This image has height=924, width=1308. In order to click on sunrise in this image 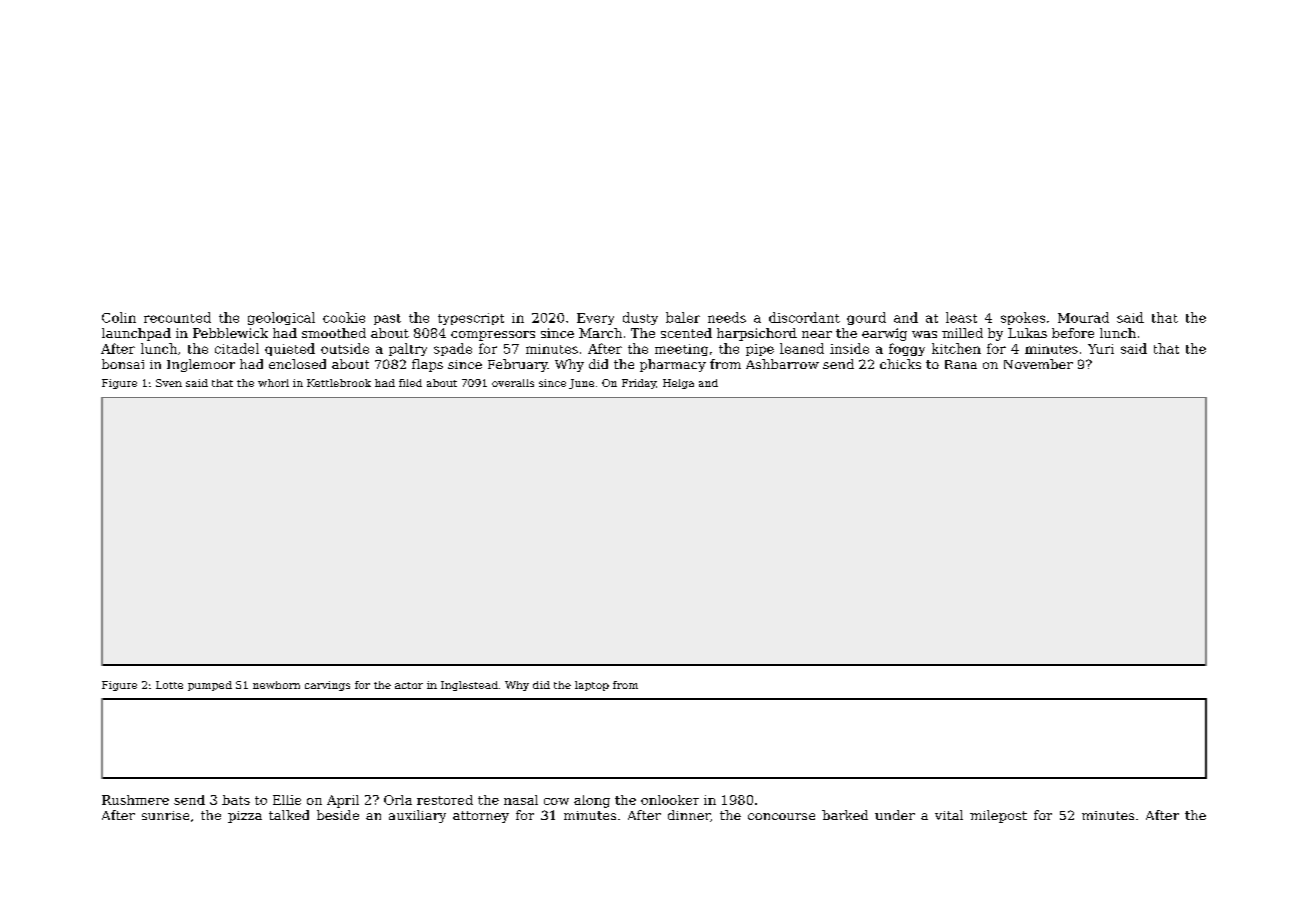, I will do `click(165, 815)`.
